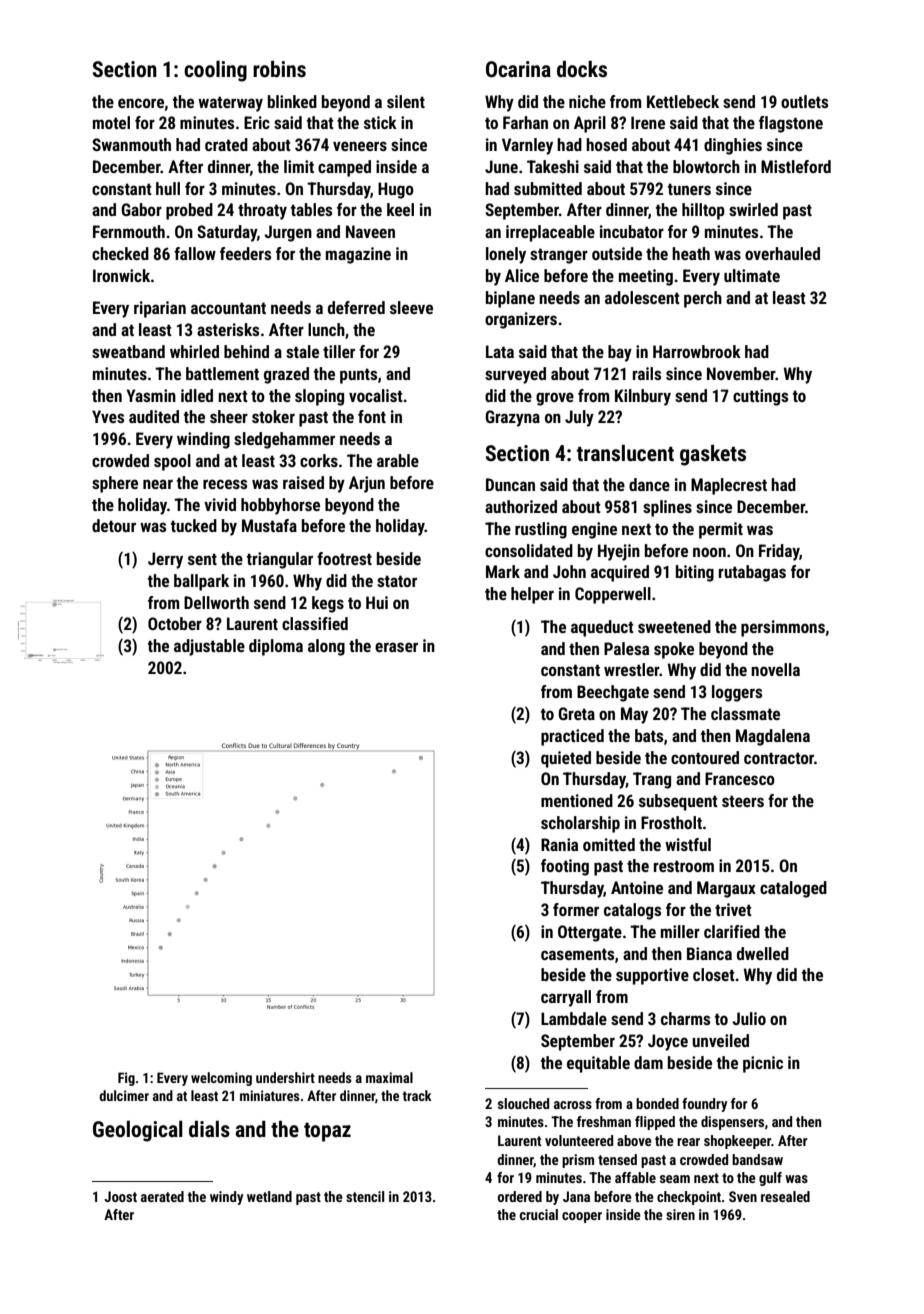 The image size is (924, 1314). I want to click on Ocarina, so click(518, 69).
